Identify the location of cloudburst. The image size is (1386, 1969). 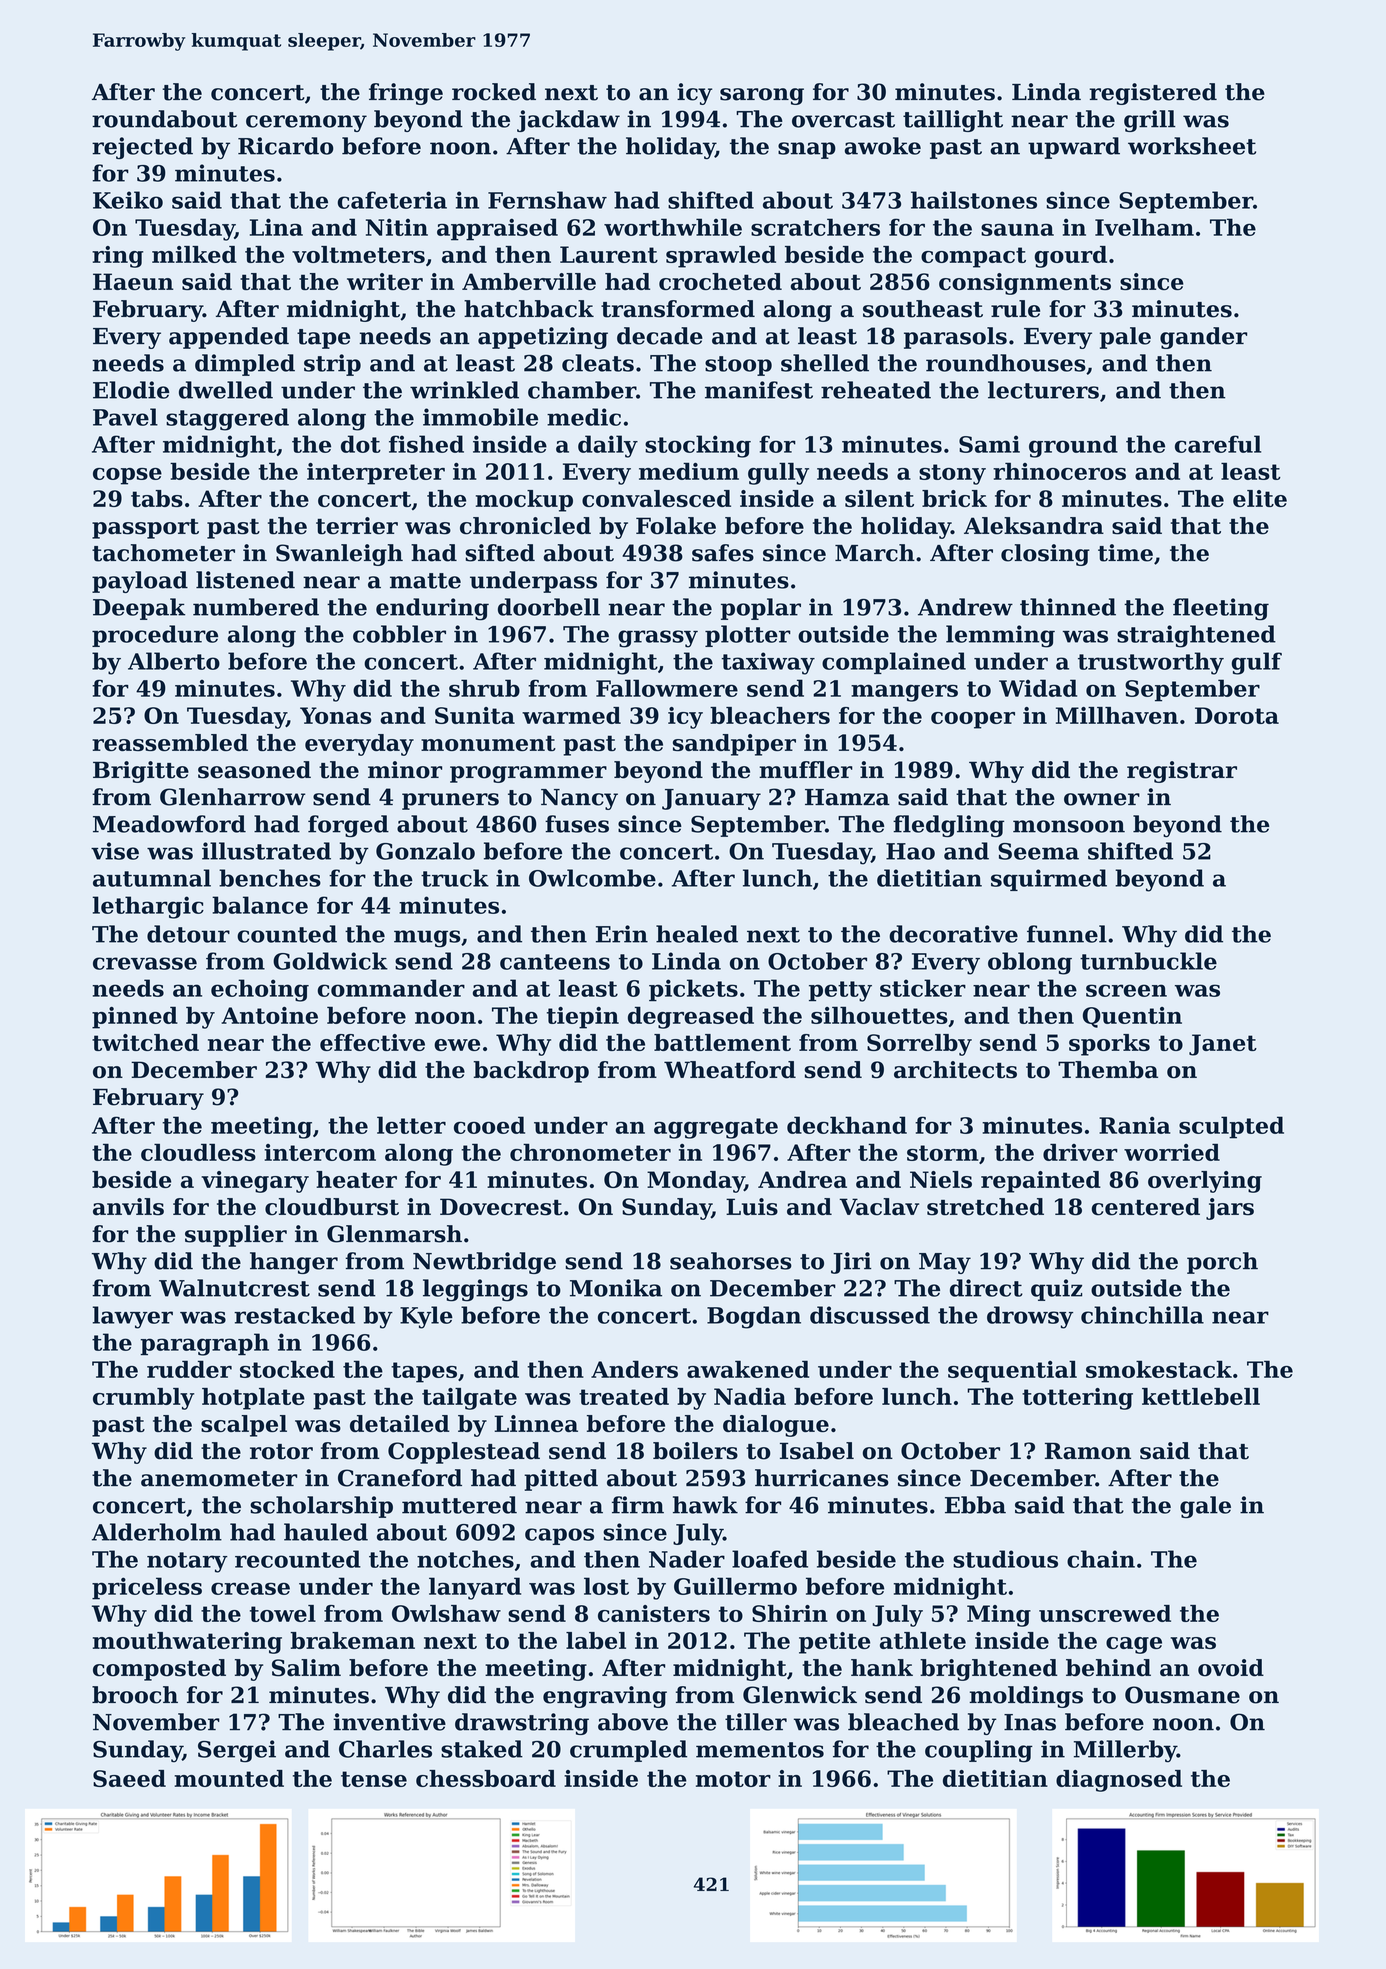
(332, 1207).
